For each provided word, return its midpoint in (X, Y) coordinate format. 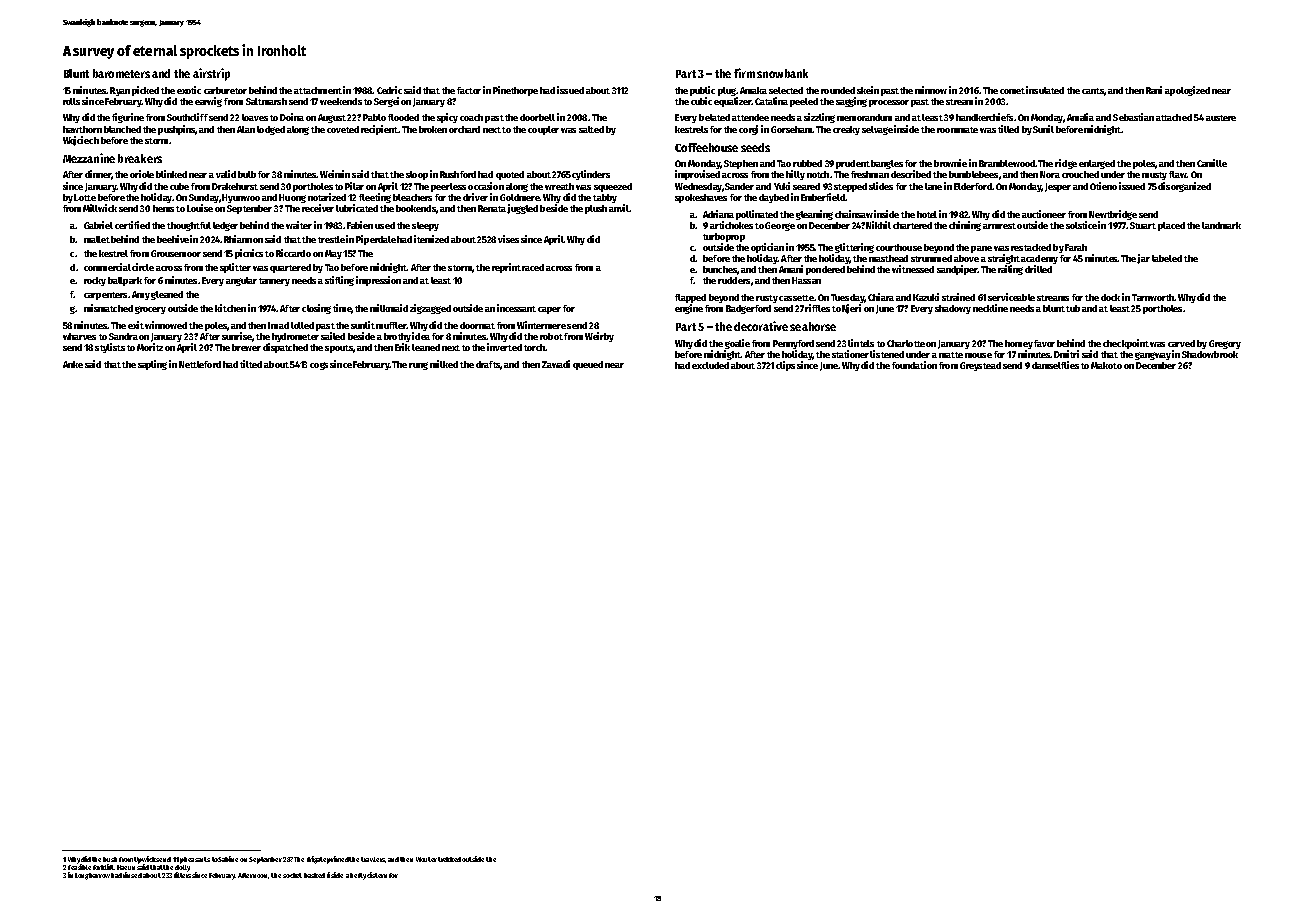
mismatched (108, 308)
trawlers (373, 860)
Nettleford (200, 364)
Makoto (1106, 365)
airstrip (211, 74)
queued (588, 365)
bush (110, 859)
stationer (850, 354)
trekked (449, 859)
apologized (1187, 91)
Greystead (980, 366)
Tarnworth (1153, 297)
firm (744, 73)
